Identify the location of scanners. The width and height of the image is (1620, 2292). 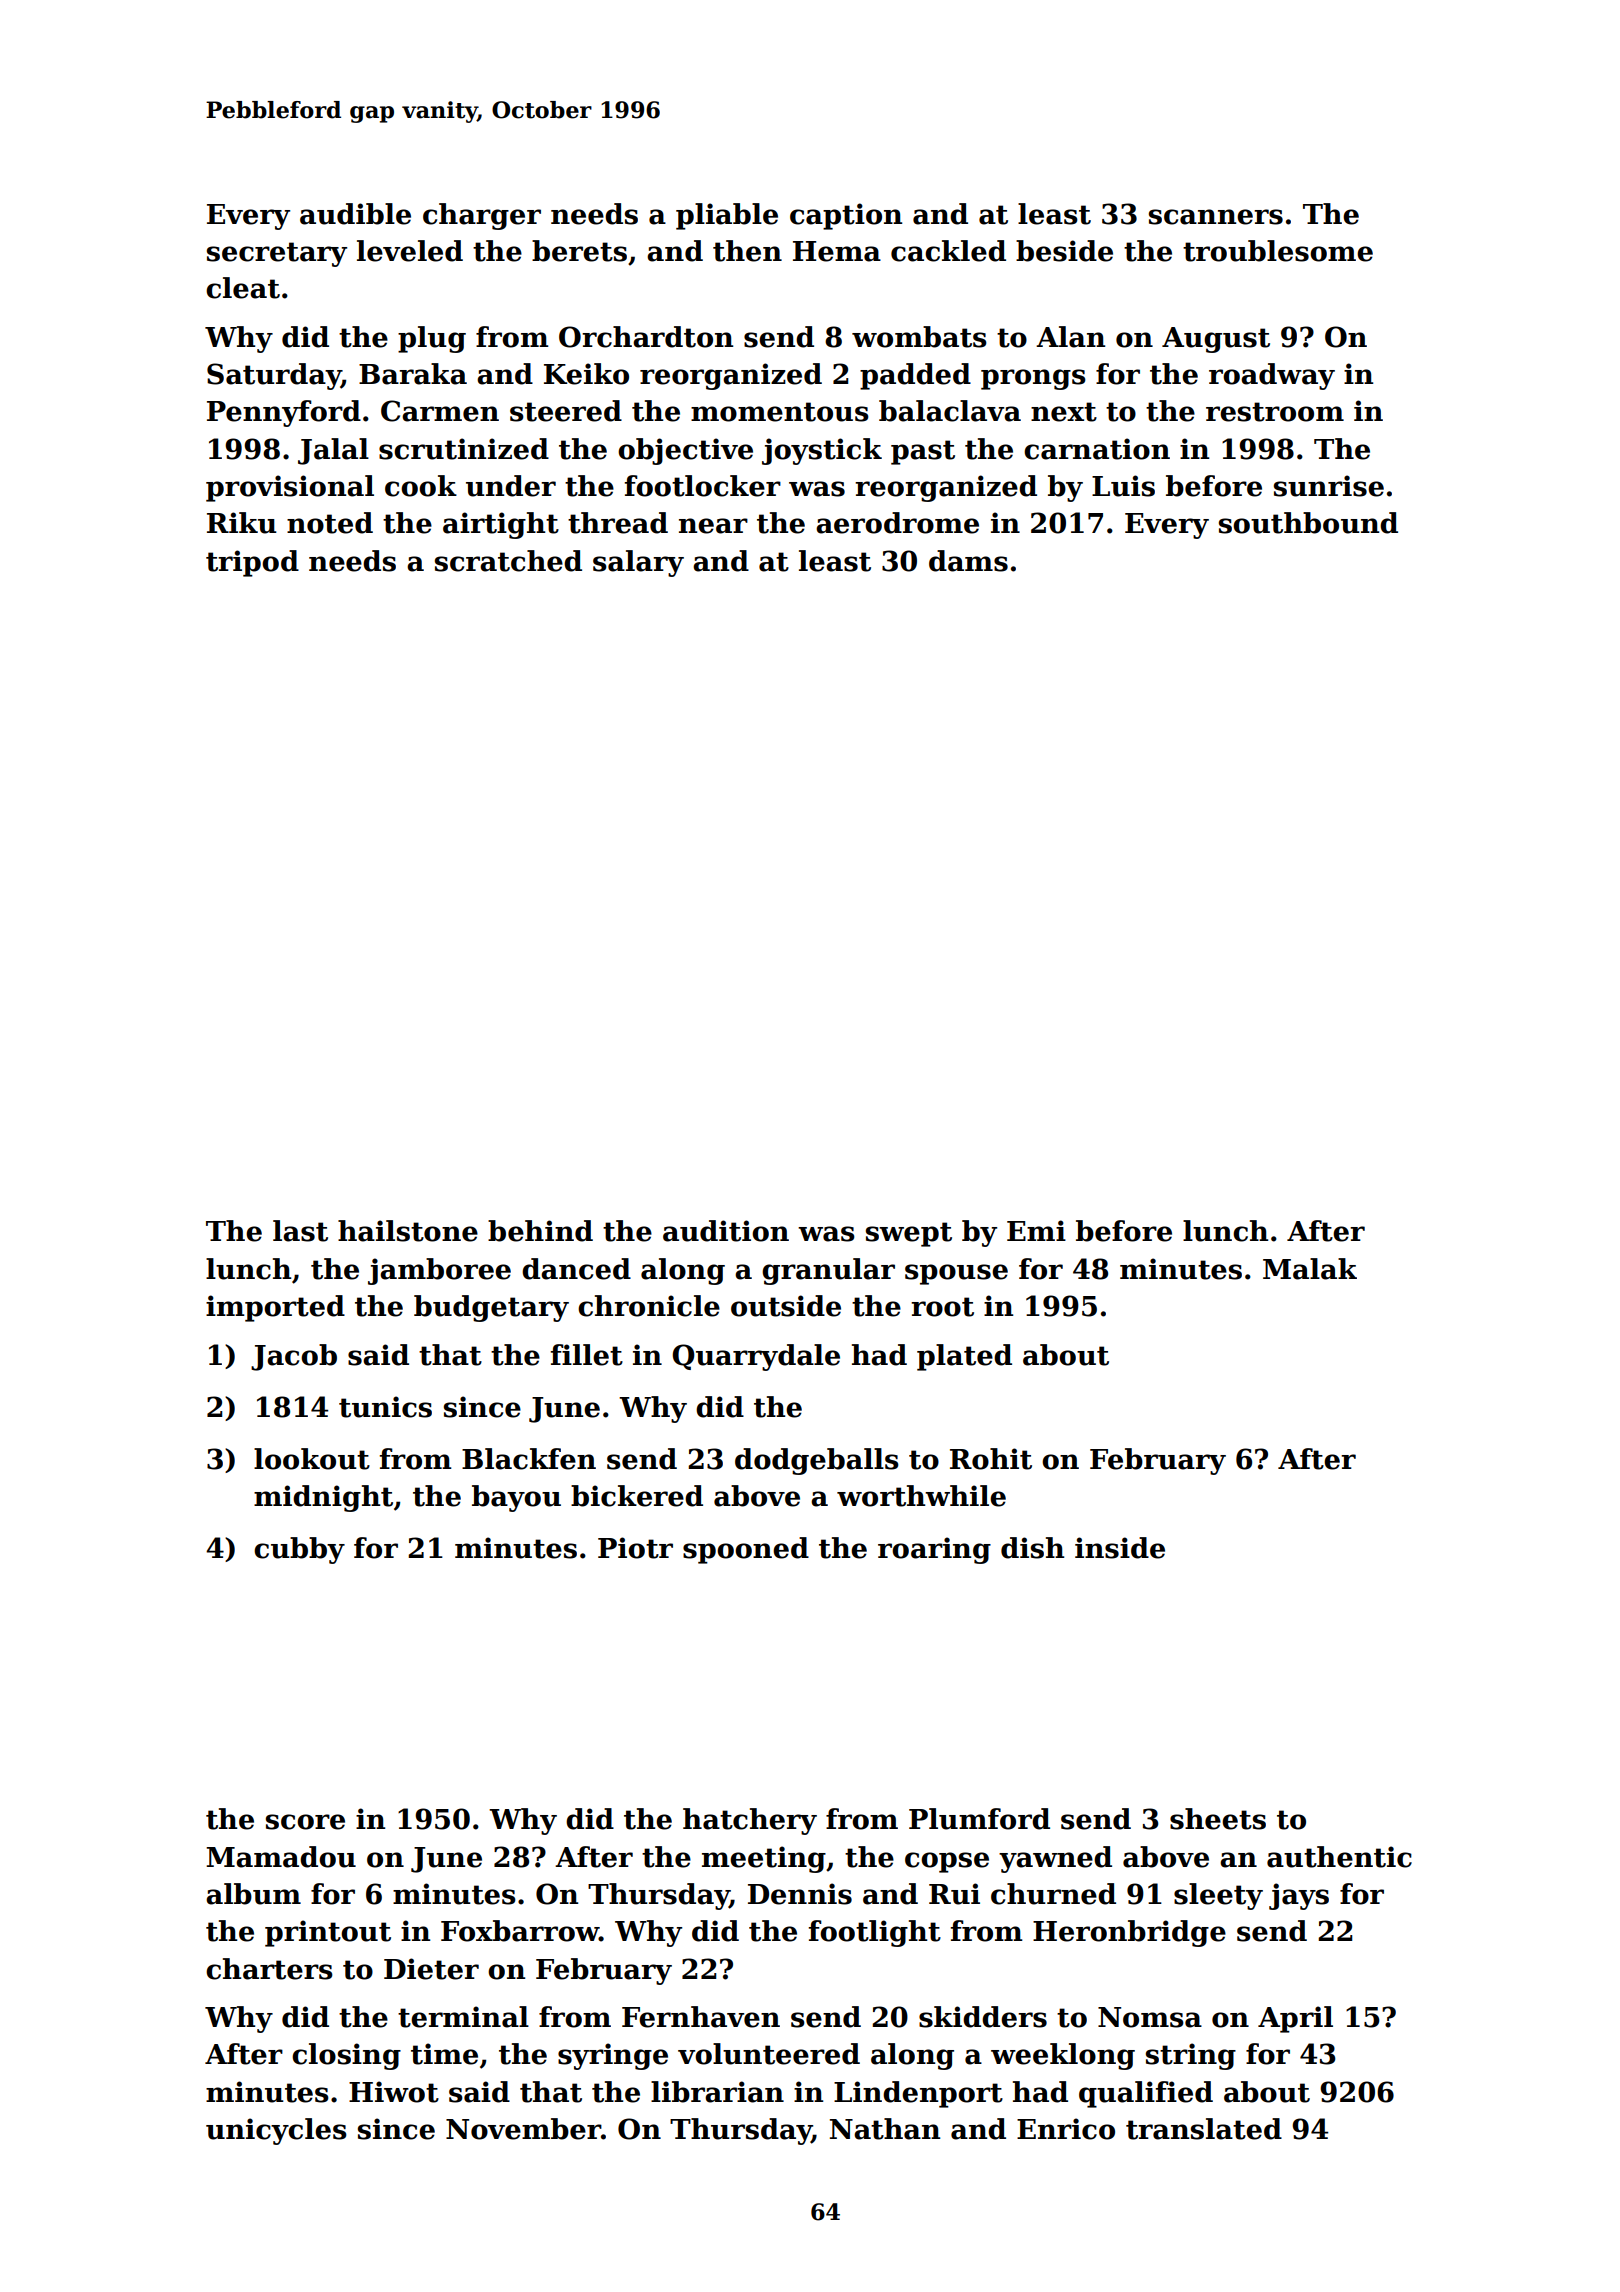
(1216, 217).
